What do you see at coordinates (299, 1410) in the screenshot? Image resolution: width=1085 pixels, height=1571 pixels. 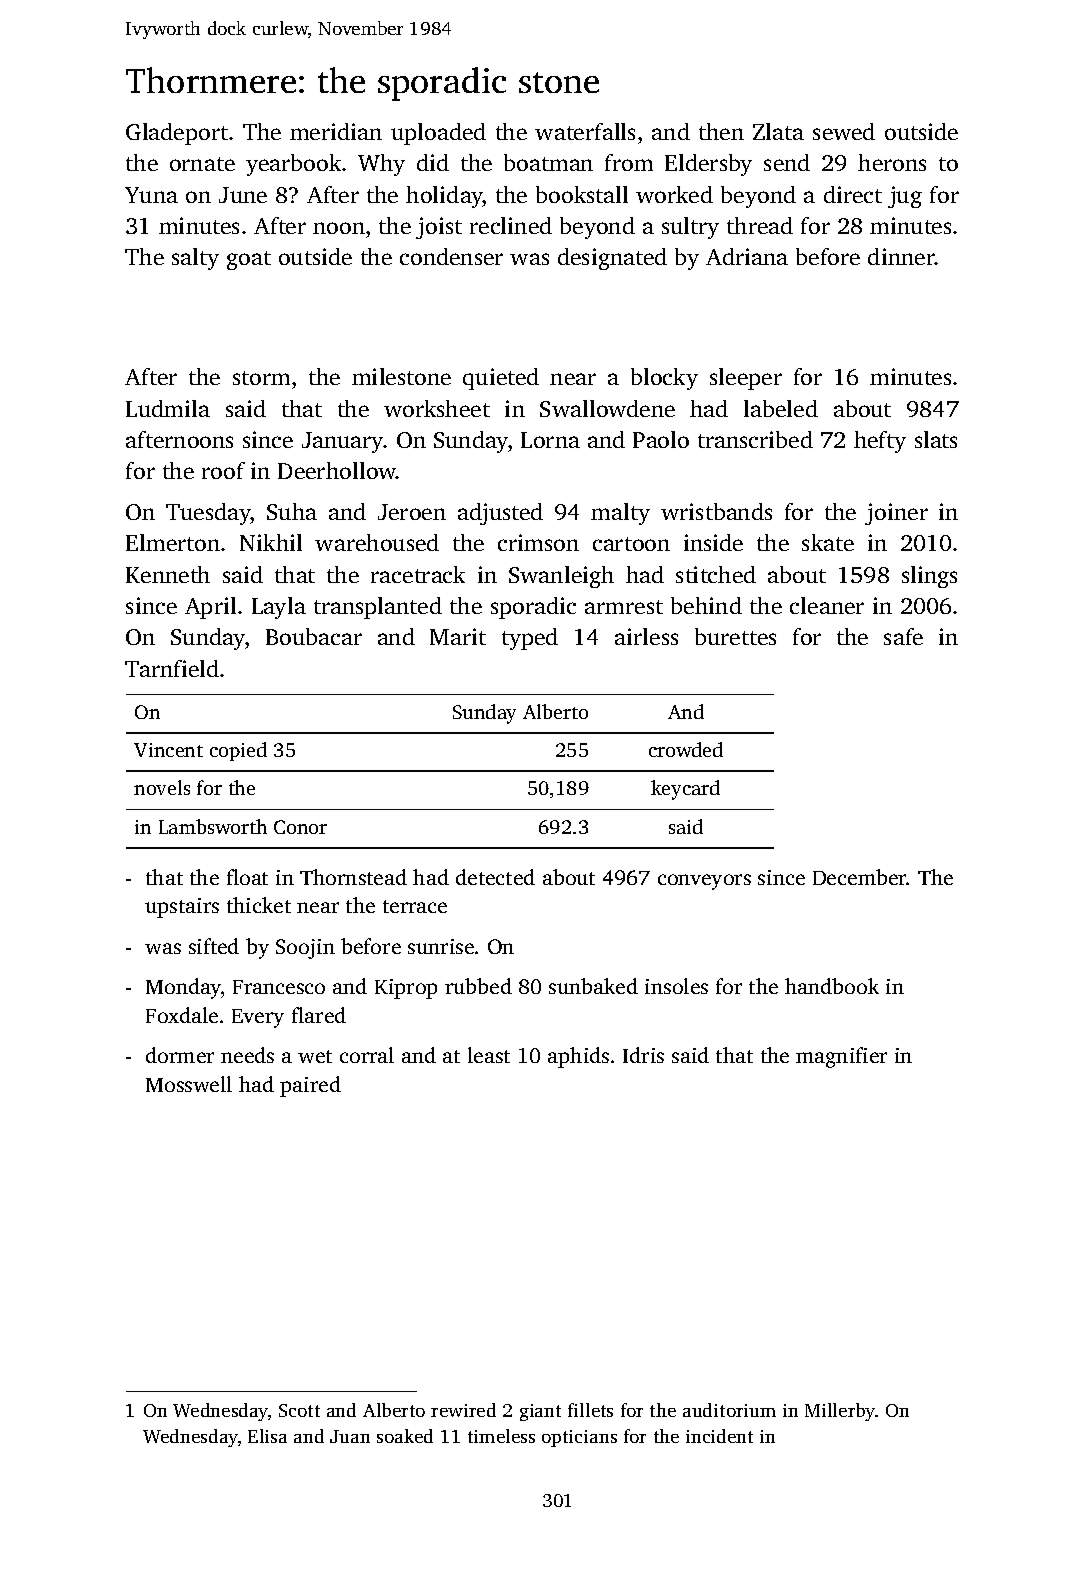 I see `Scott` at bounding box center [299, 1410].
